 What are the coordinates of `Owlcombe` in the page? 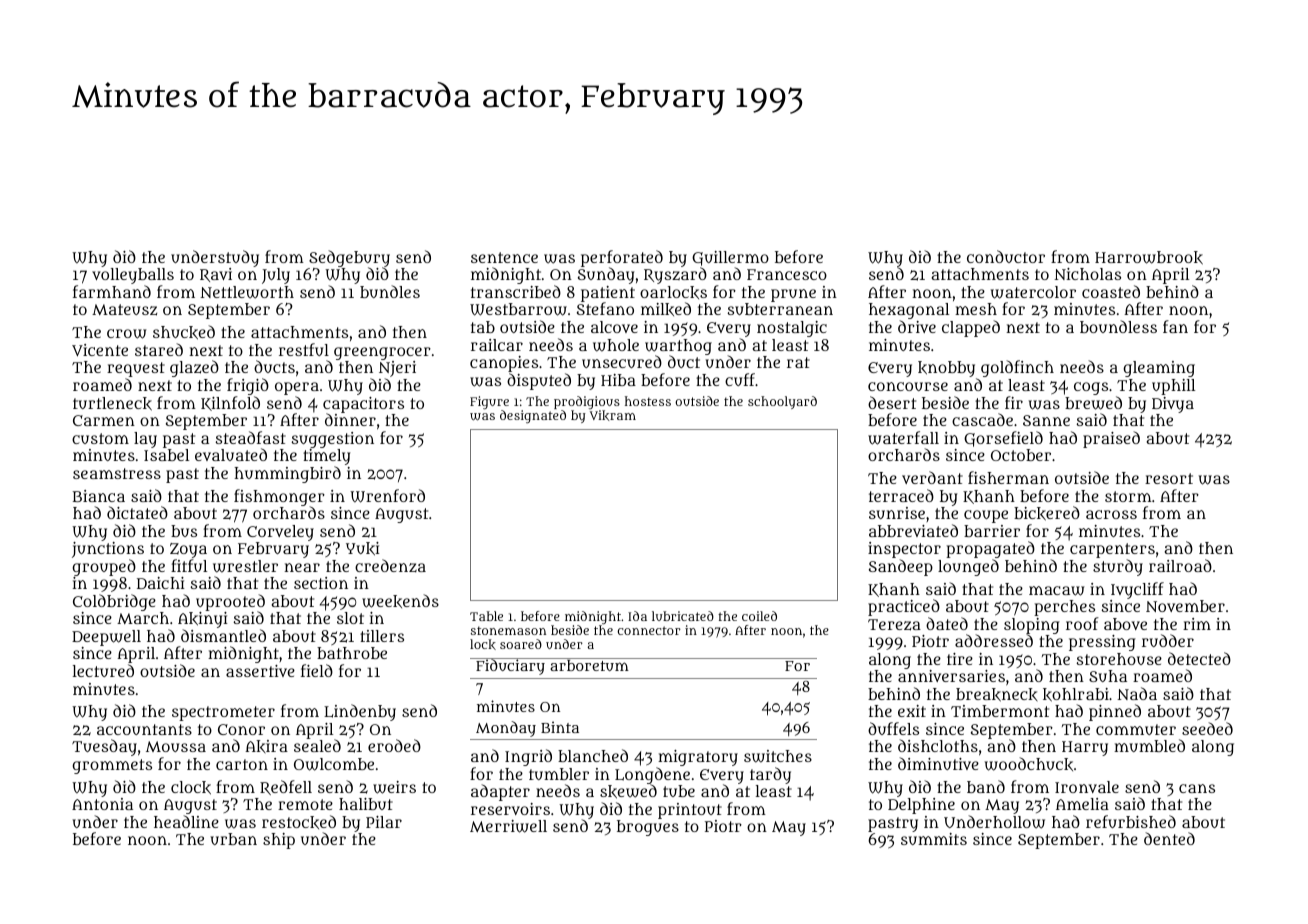 It's located at (334, 764).
